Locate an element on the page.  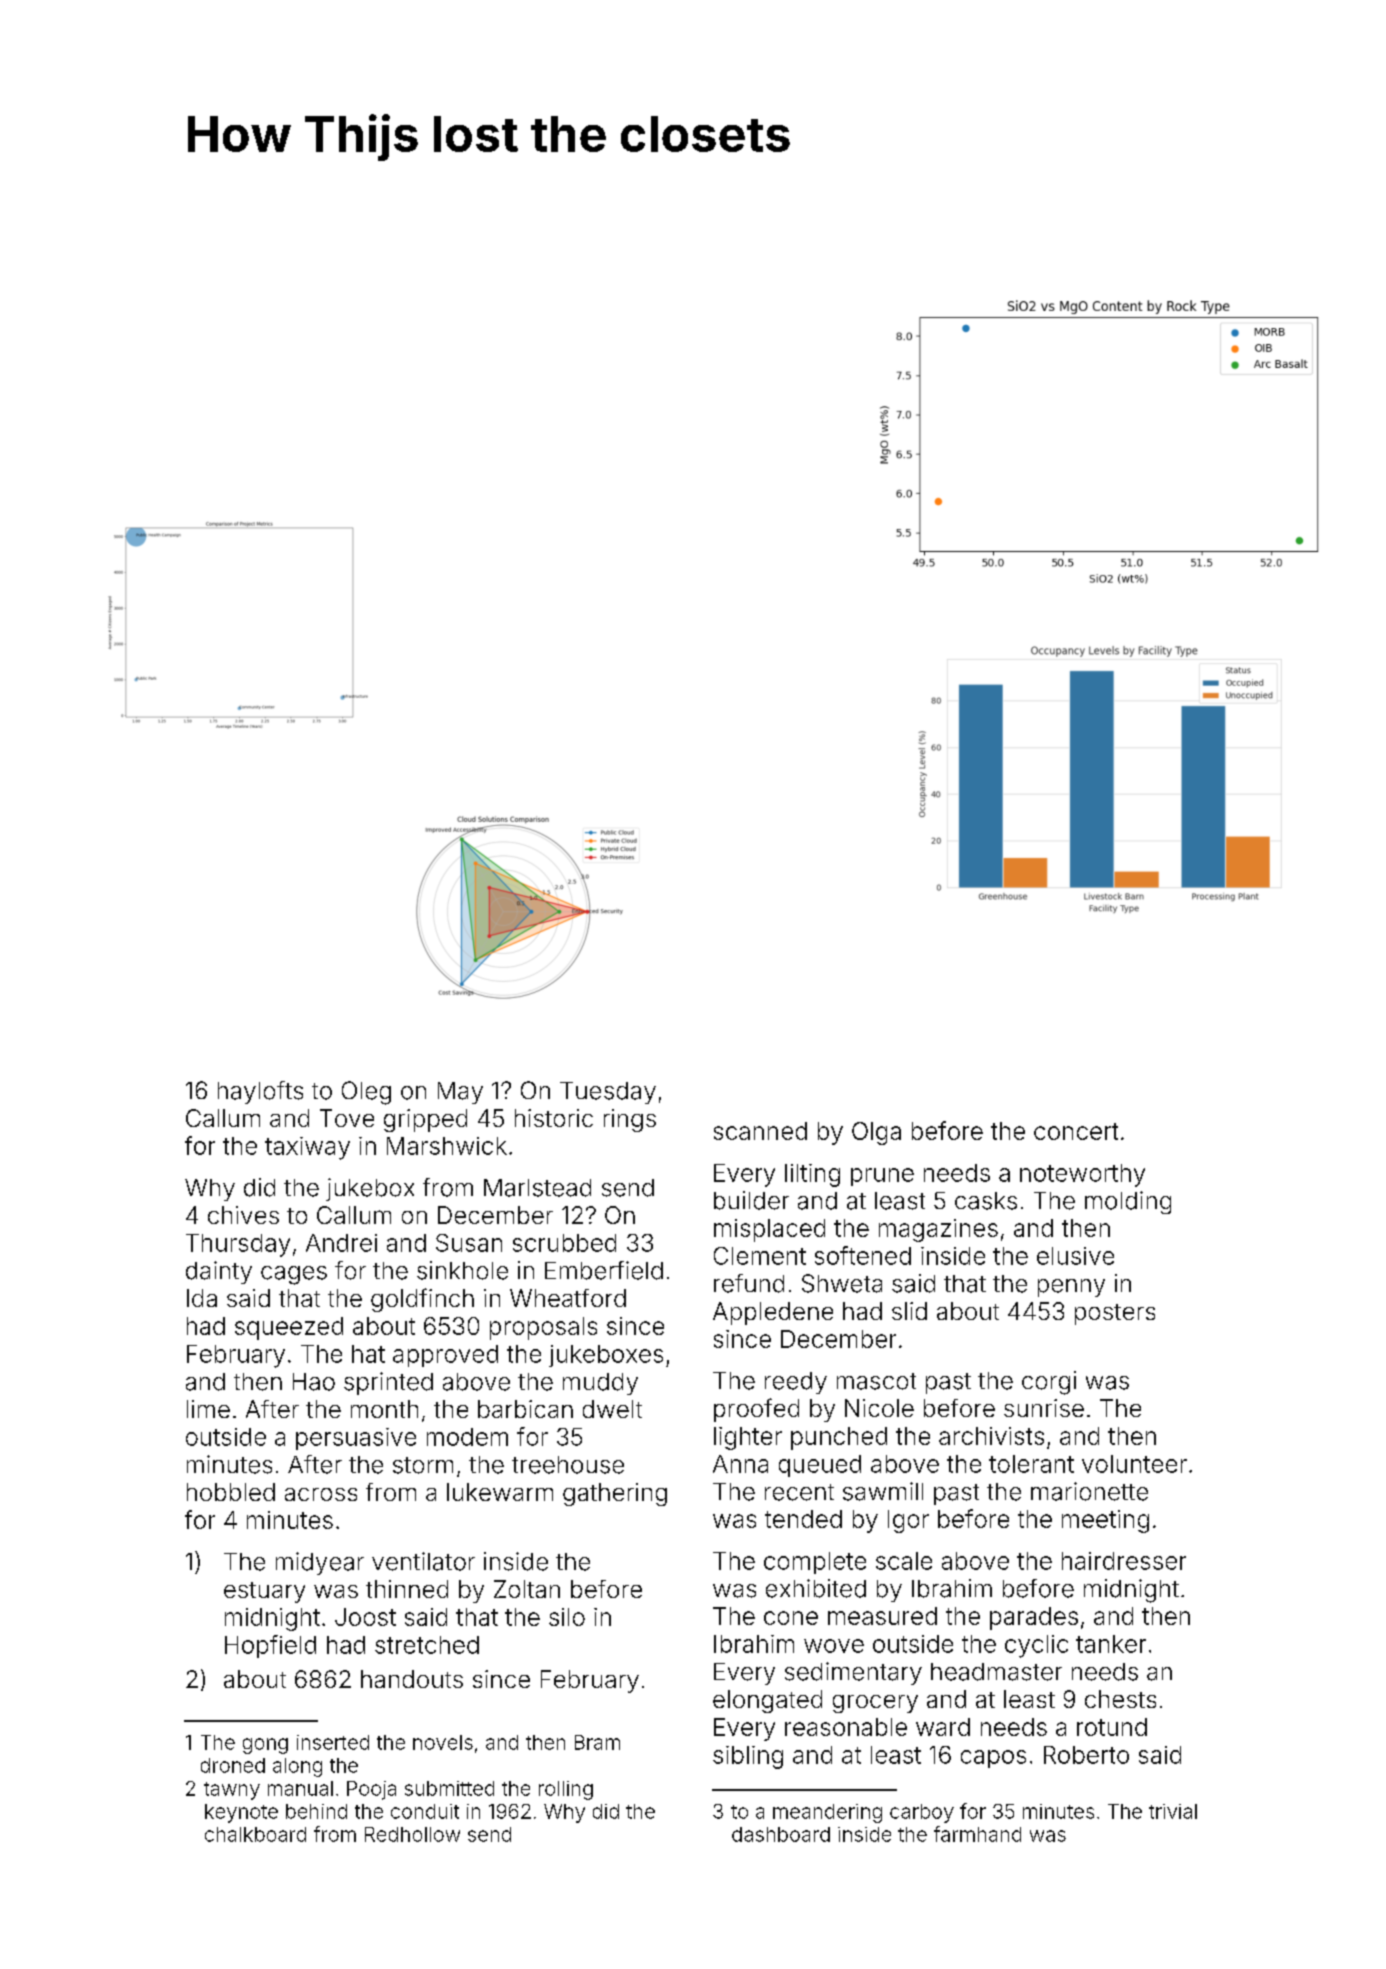
estuary is located at coordinates (264, 1592).
